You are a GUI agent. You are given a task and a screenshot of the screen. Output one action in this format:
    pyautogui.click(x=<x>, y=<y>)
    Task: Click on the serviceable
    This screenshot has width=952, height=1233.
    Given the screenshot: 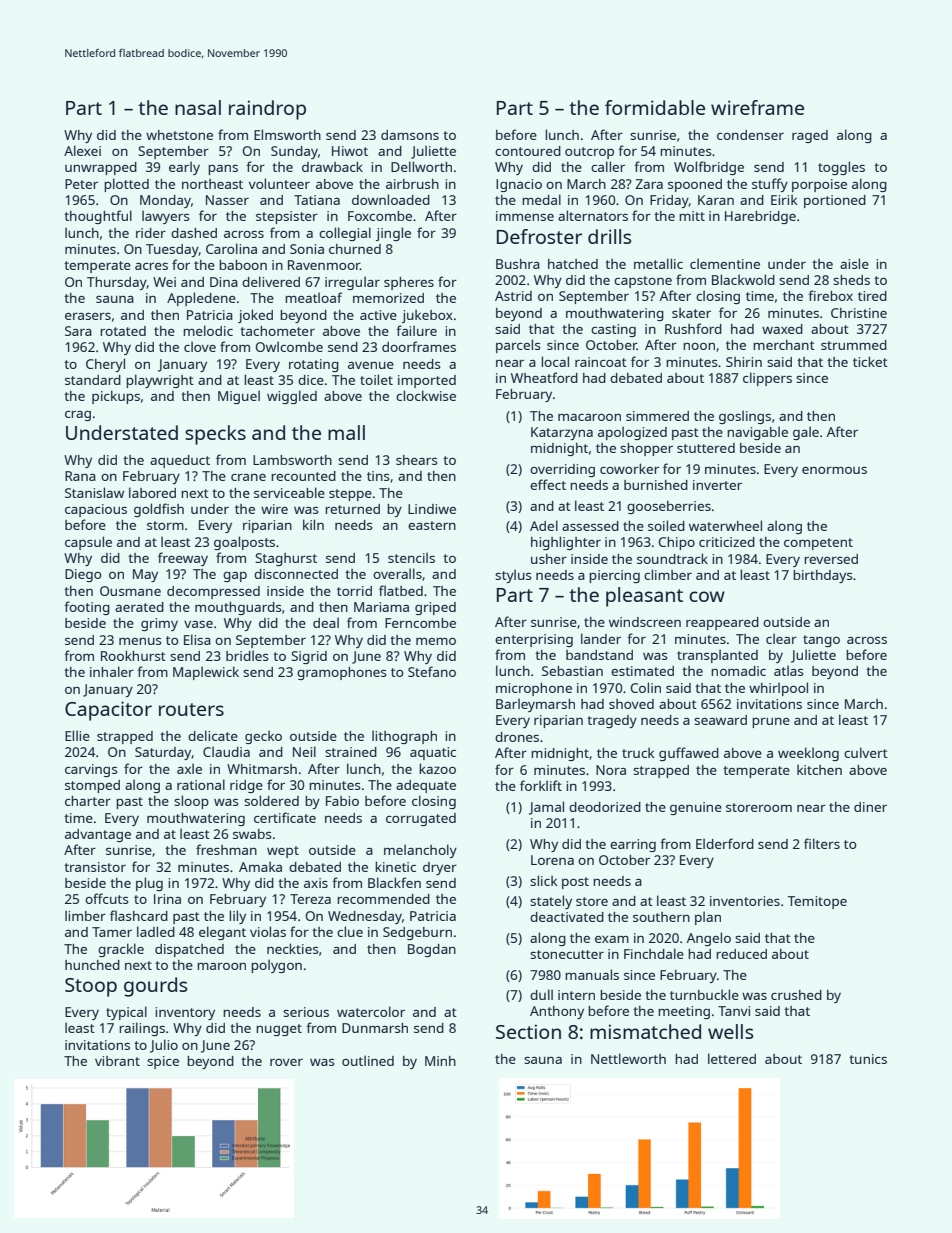 What is the action you would take?
    pyautogui.click(x=289, y=492)
